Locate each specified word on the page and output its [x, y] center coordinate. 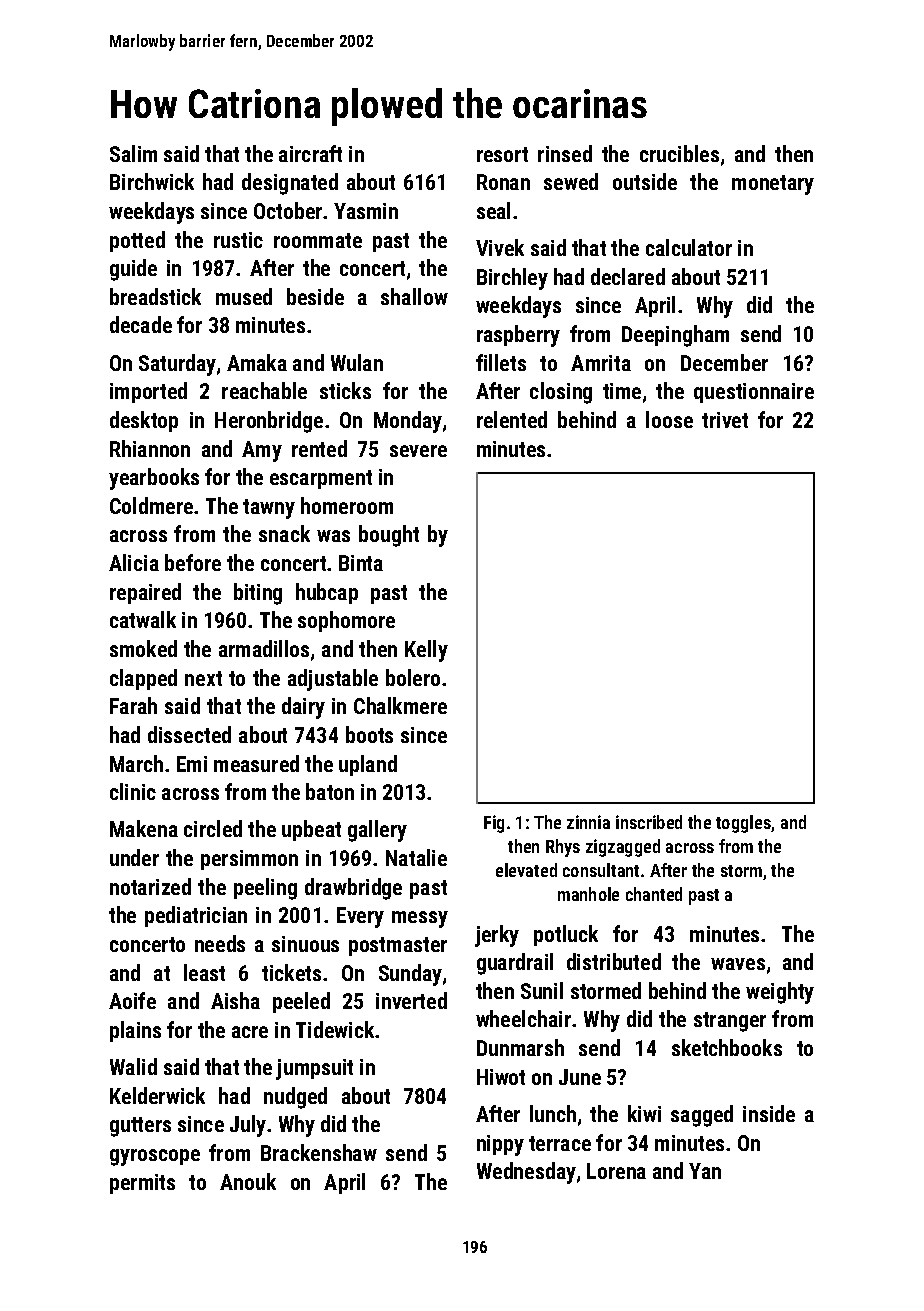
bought [389, 536]
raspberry [518, 336]
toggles [743, 824]
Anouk [248, 1181]
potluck [566, 935]
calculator [689, 247]
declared [628, 276]
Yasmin [366, 211]
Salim [133, 153]
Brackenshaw [319, 1152]
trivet [725, 420]
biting [258, 594]
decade [141, 324]
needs [220, 943]
